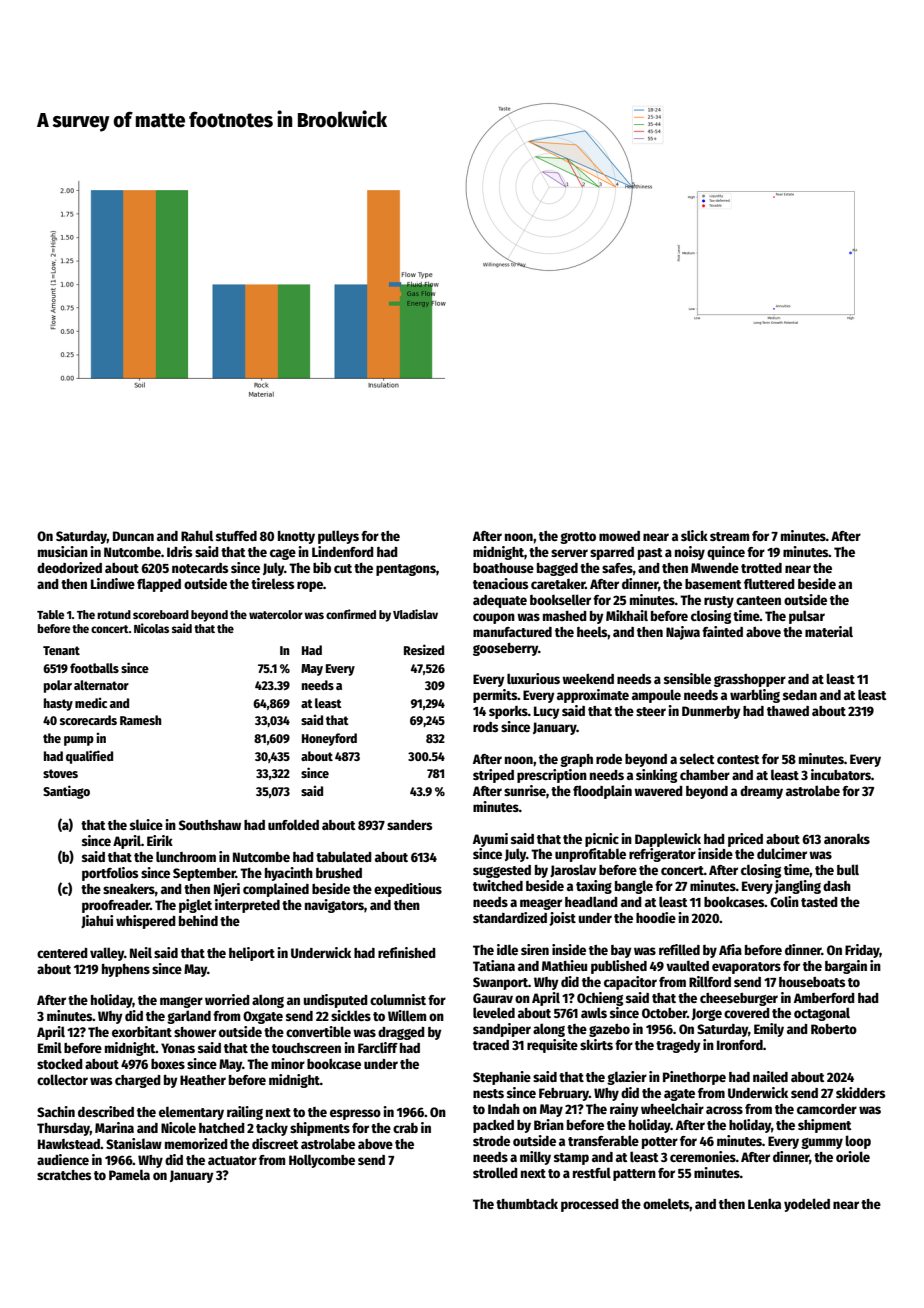  What do you see at coordinates (527, 1204) in the document?
I see `thumbtack` at bounding box center [527, 1204].
